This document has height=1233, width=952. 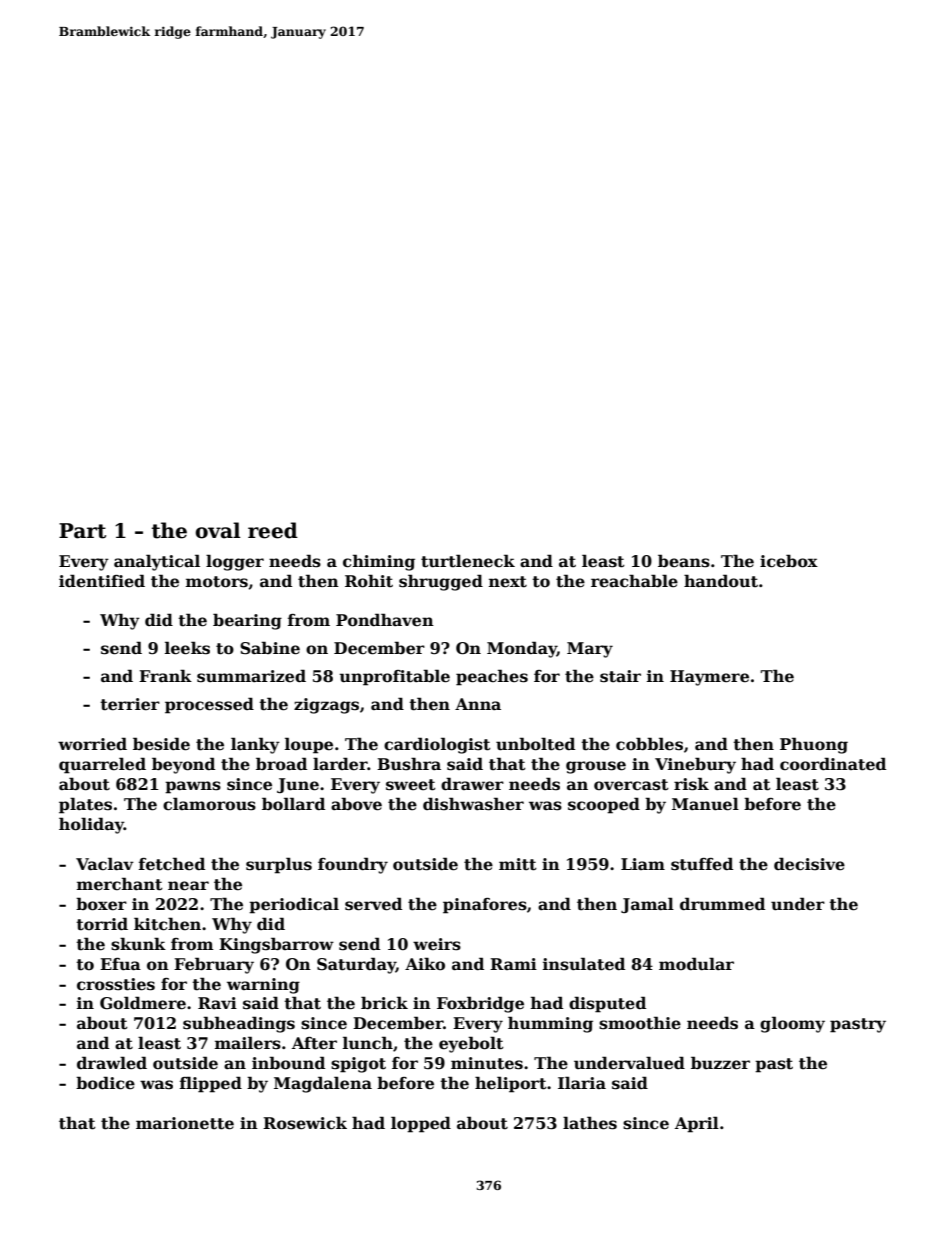 I want to click on above, so click(x=356, y=804).
